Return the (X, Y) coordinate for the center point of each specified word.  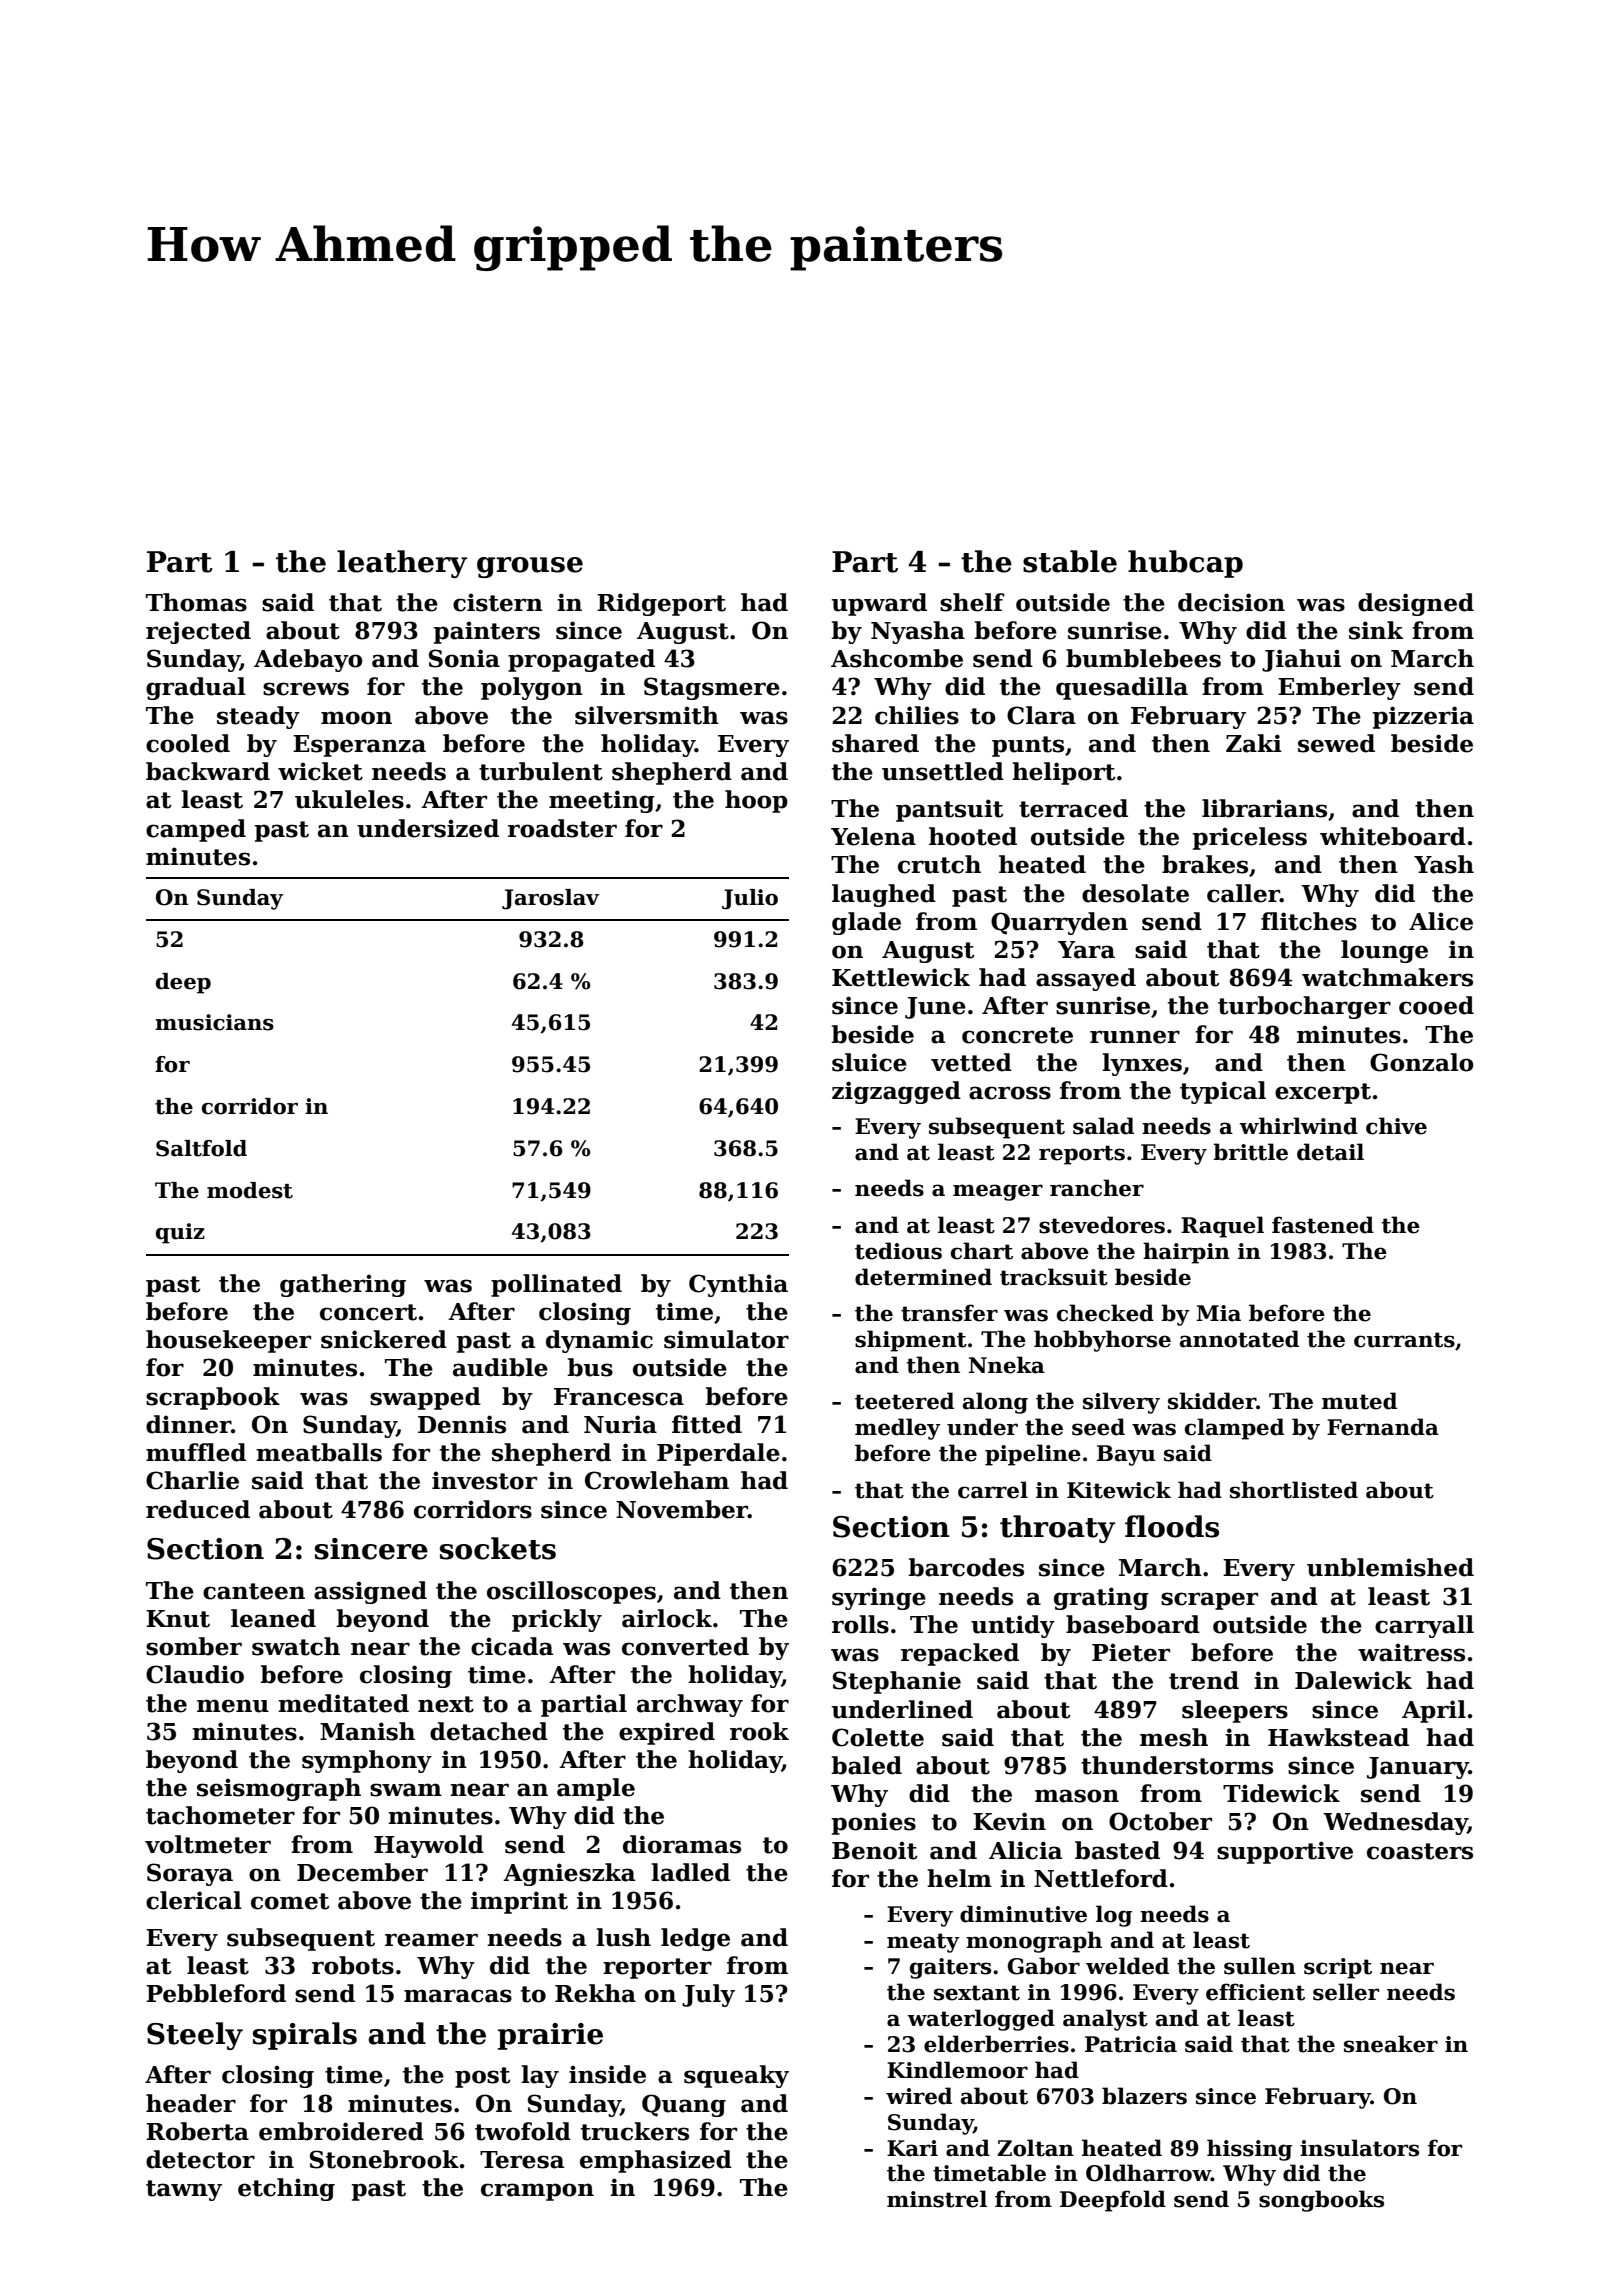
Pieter (1131, 1652)
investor (484, 1480)
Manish (367, 1731)
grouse (530, 567)
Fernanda (1383, 1427)
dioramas (682, 1844)
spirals (305, 2036)
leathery (402, 564)
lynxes (1142, 1064)
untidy (1013, 1626)
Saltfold (201, 1148)
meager (998, 1192)
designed (1416, 604)
